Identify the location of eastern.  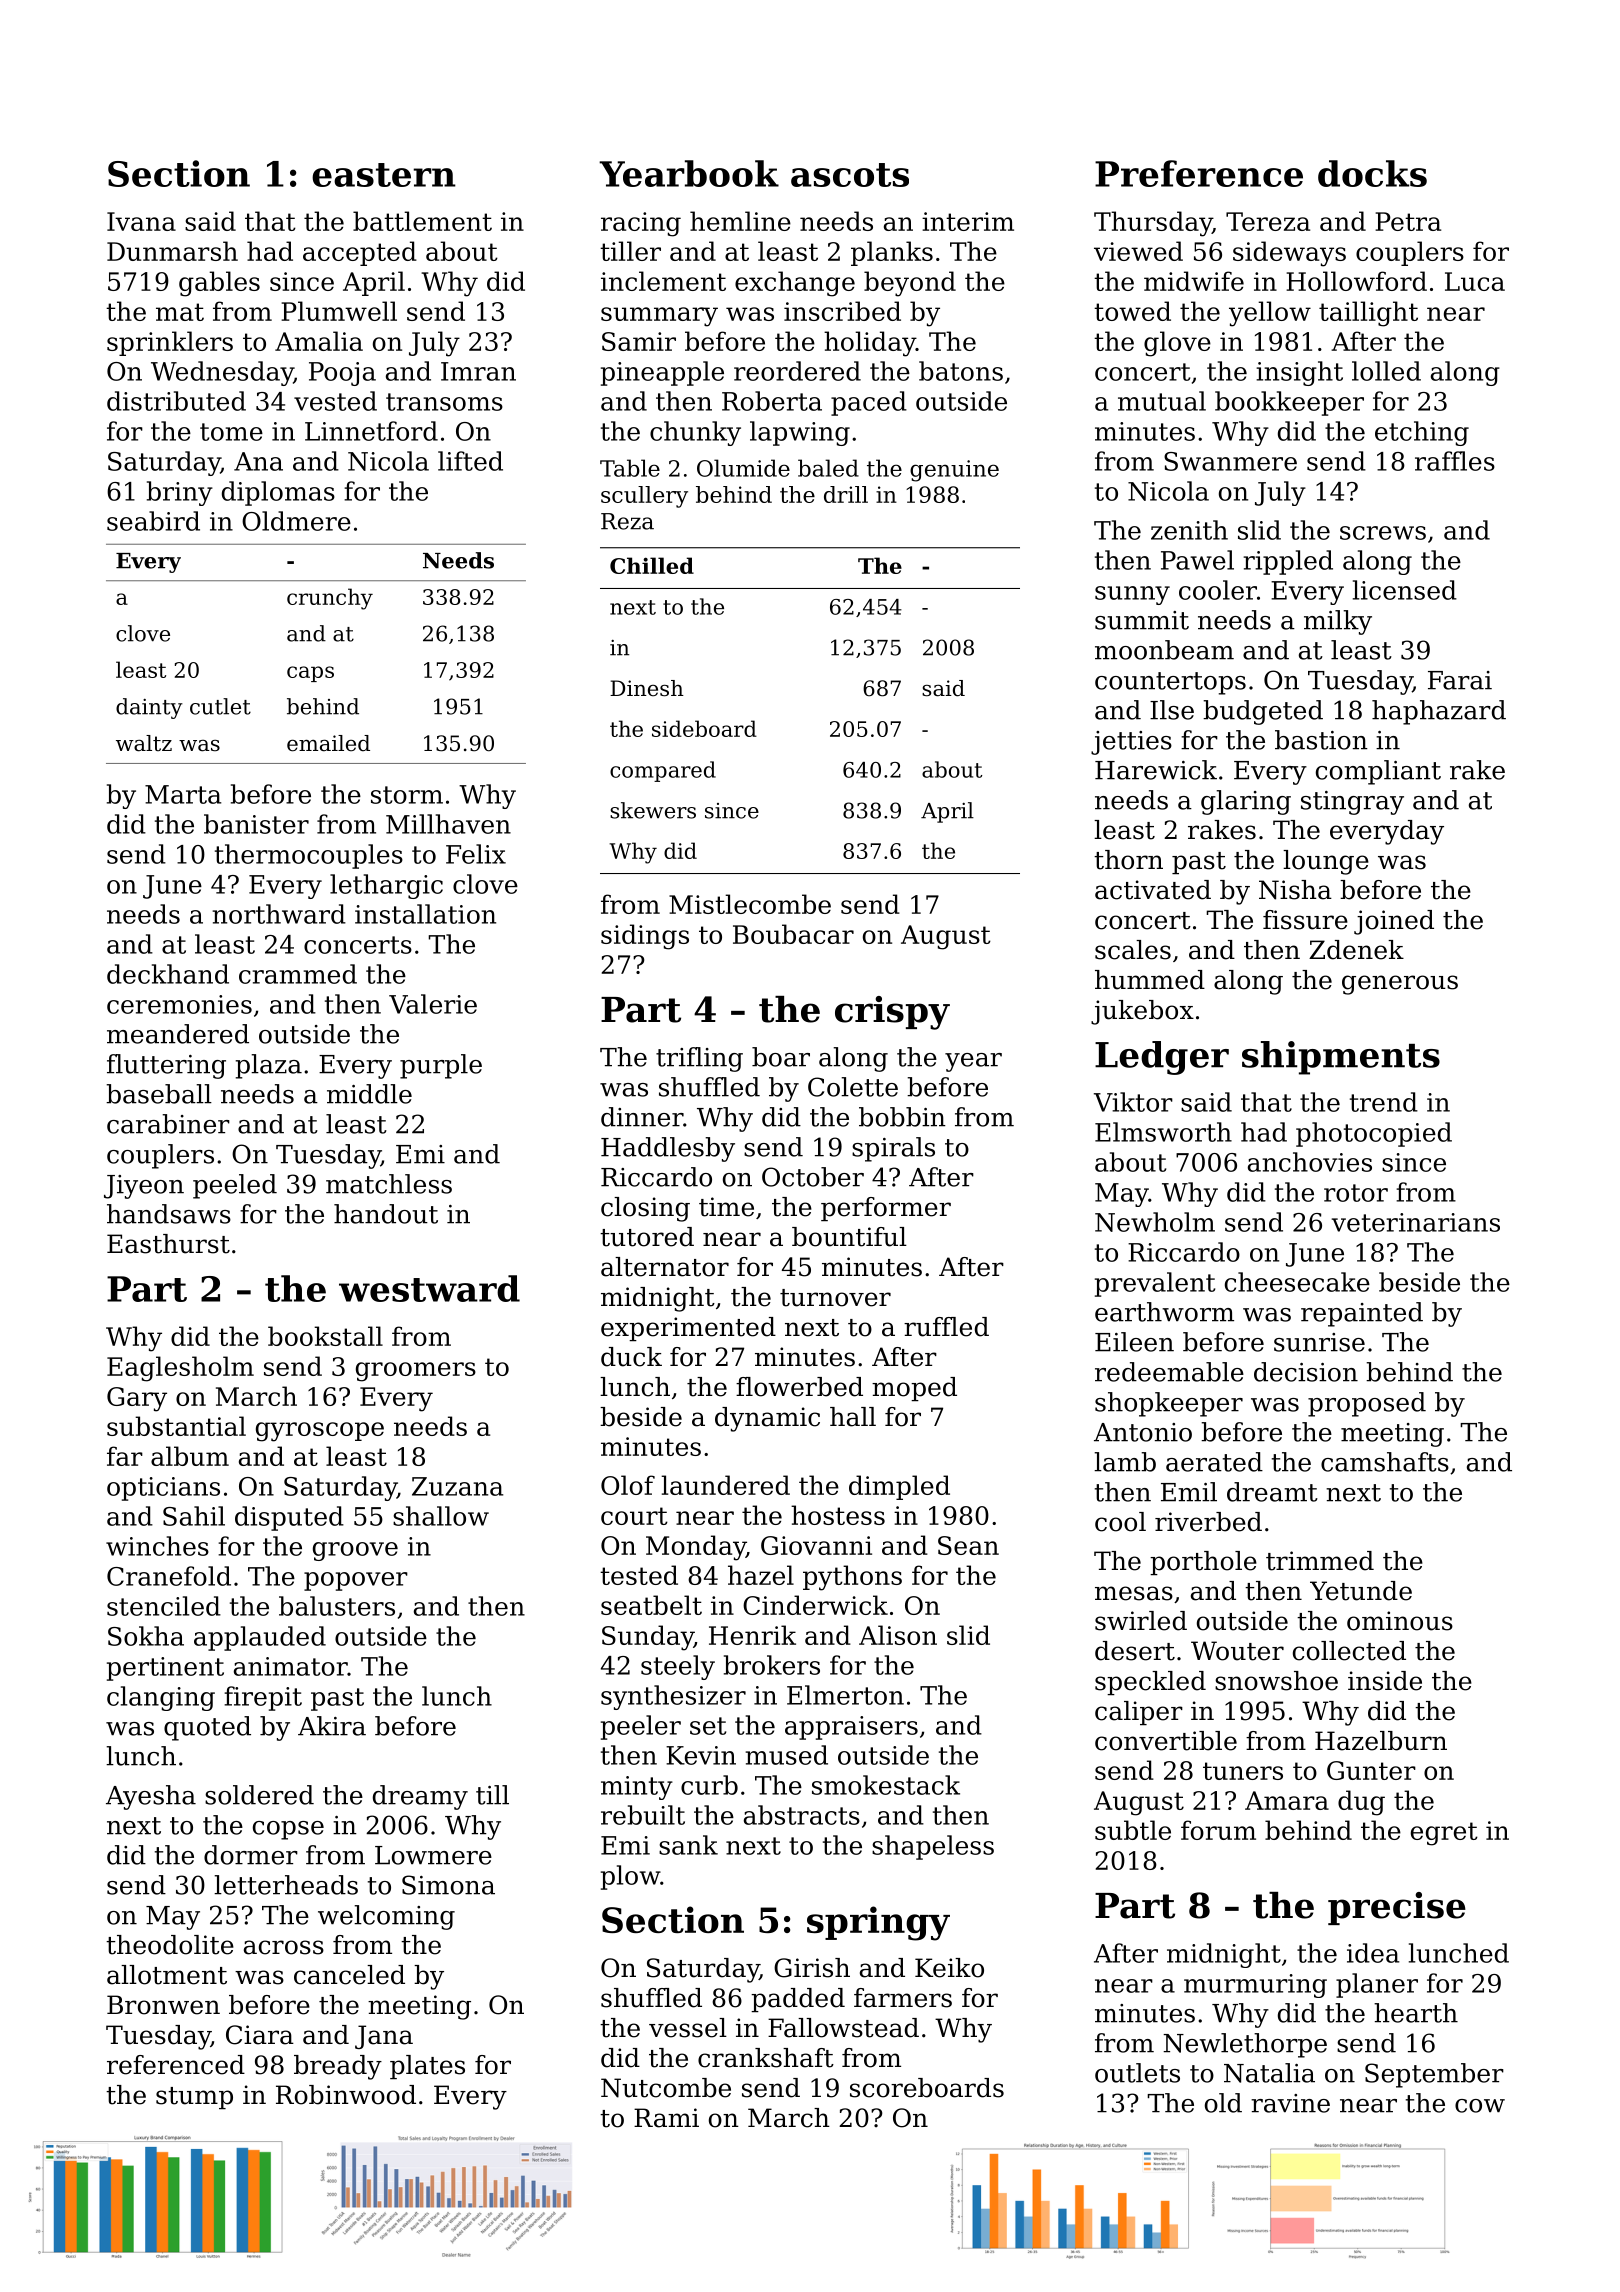
(384, 175).
